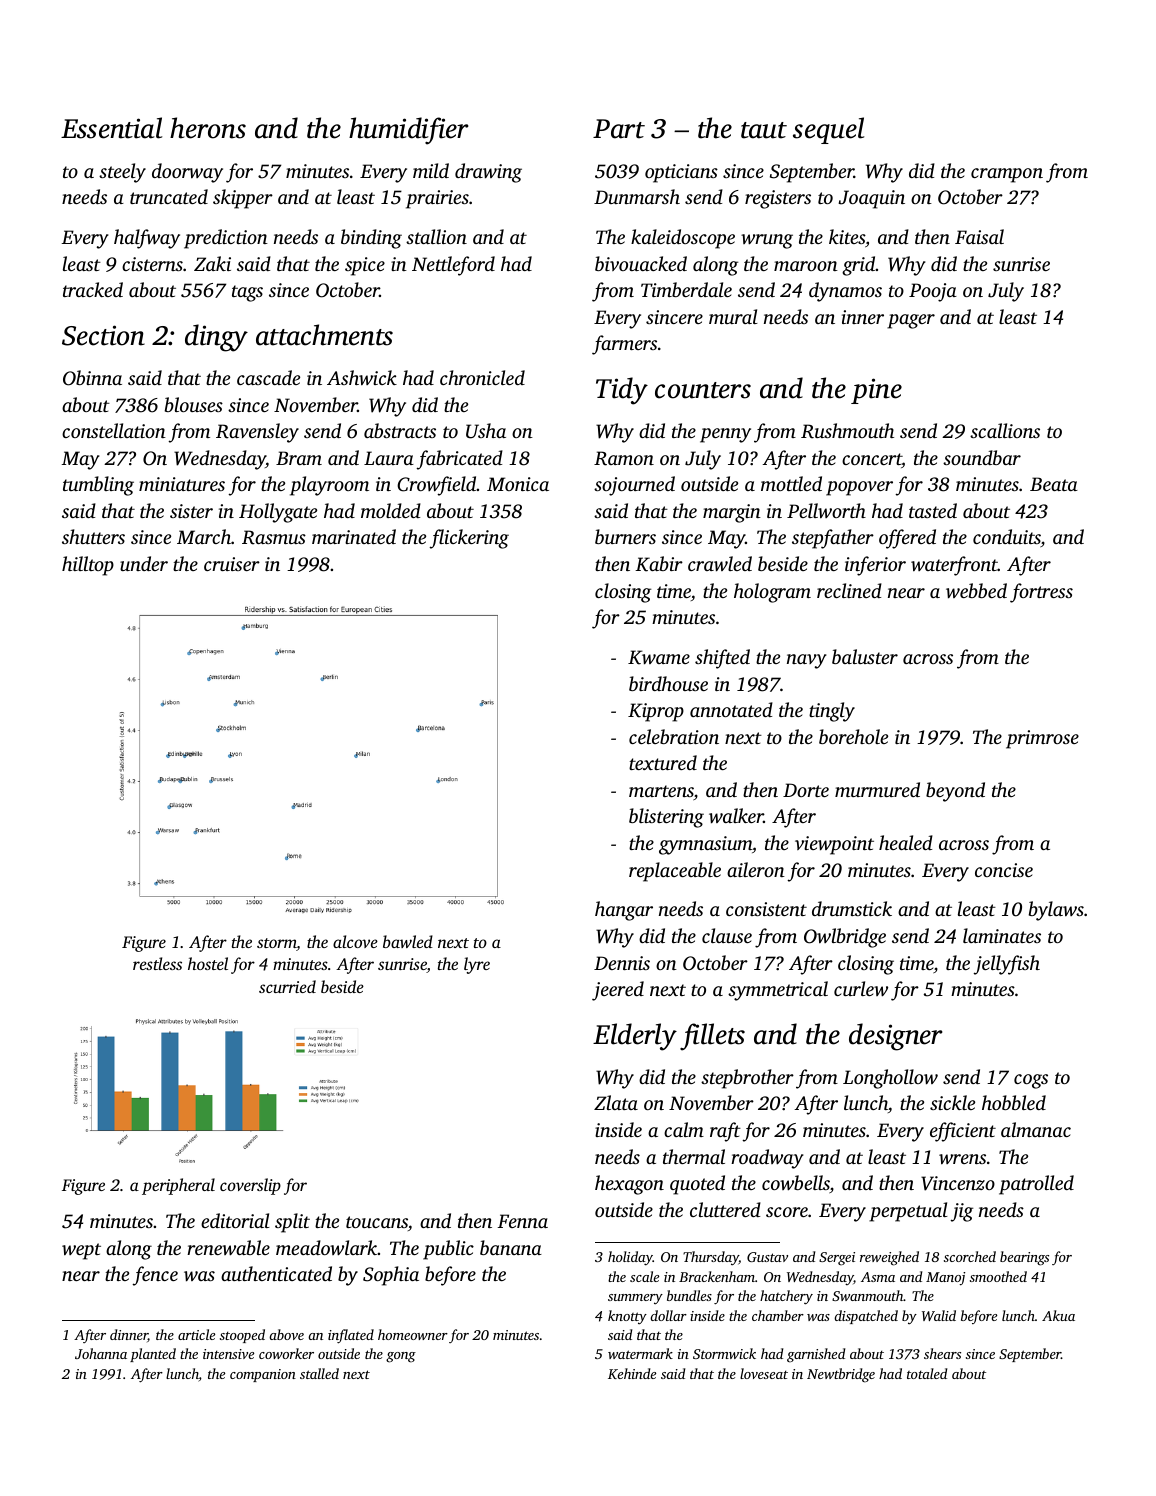 This screenshot has height=1496, width=1156. Describe the element at coordinates (153, 1355) in the screenshot. I see `planted` at that location.
